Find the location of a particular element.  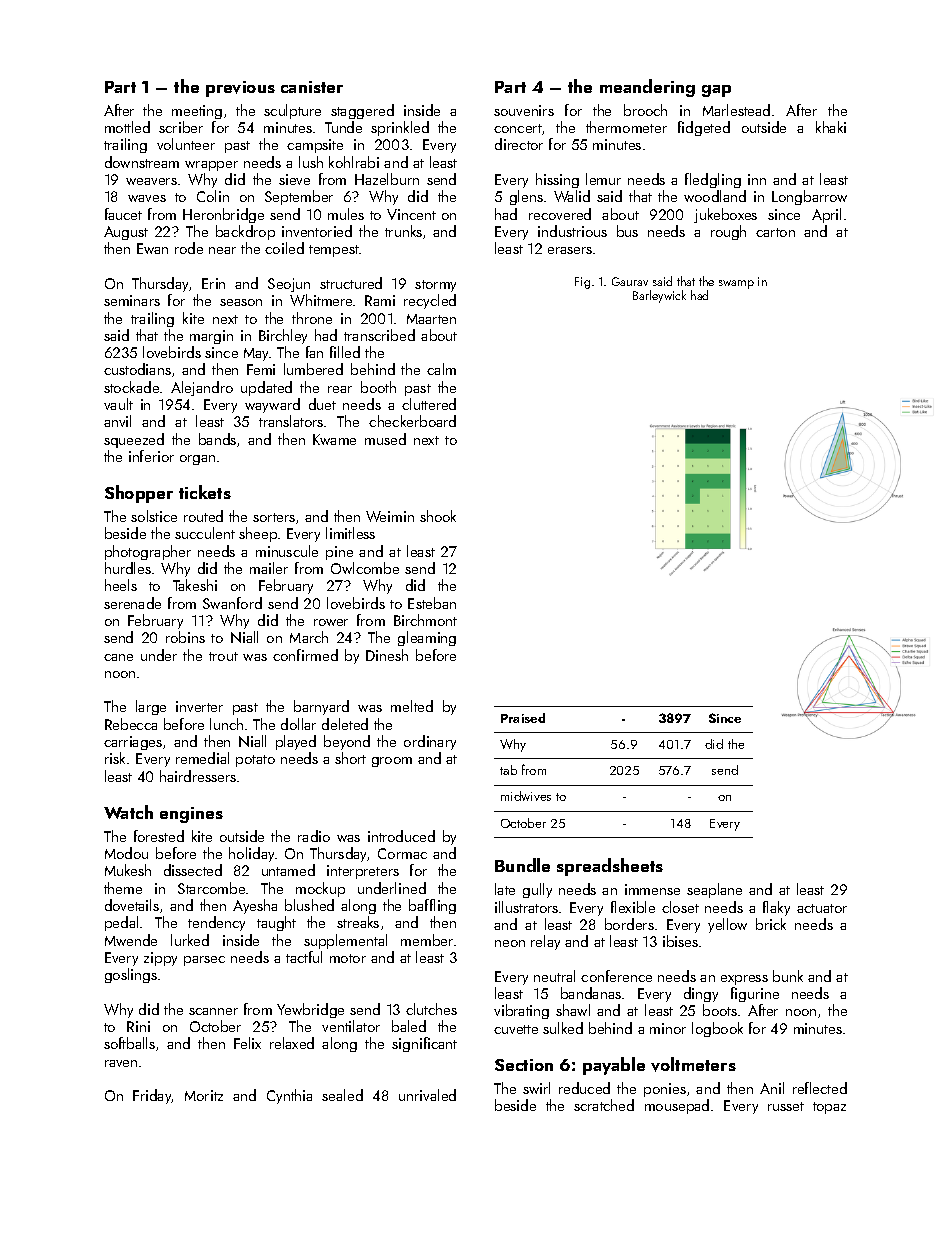

cluttered is located at coordinates (429, 404).
